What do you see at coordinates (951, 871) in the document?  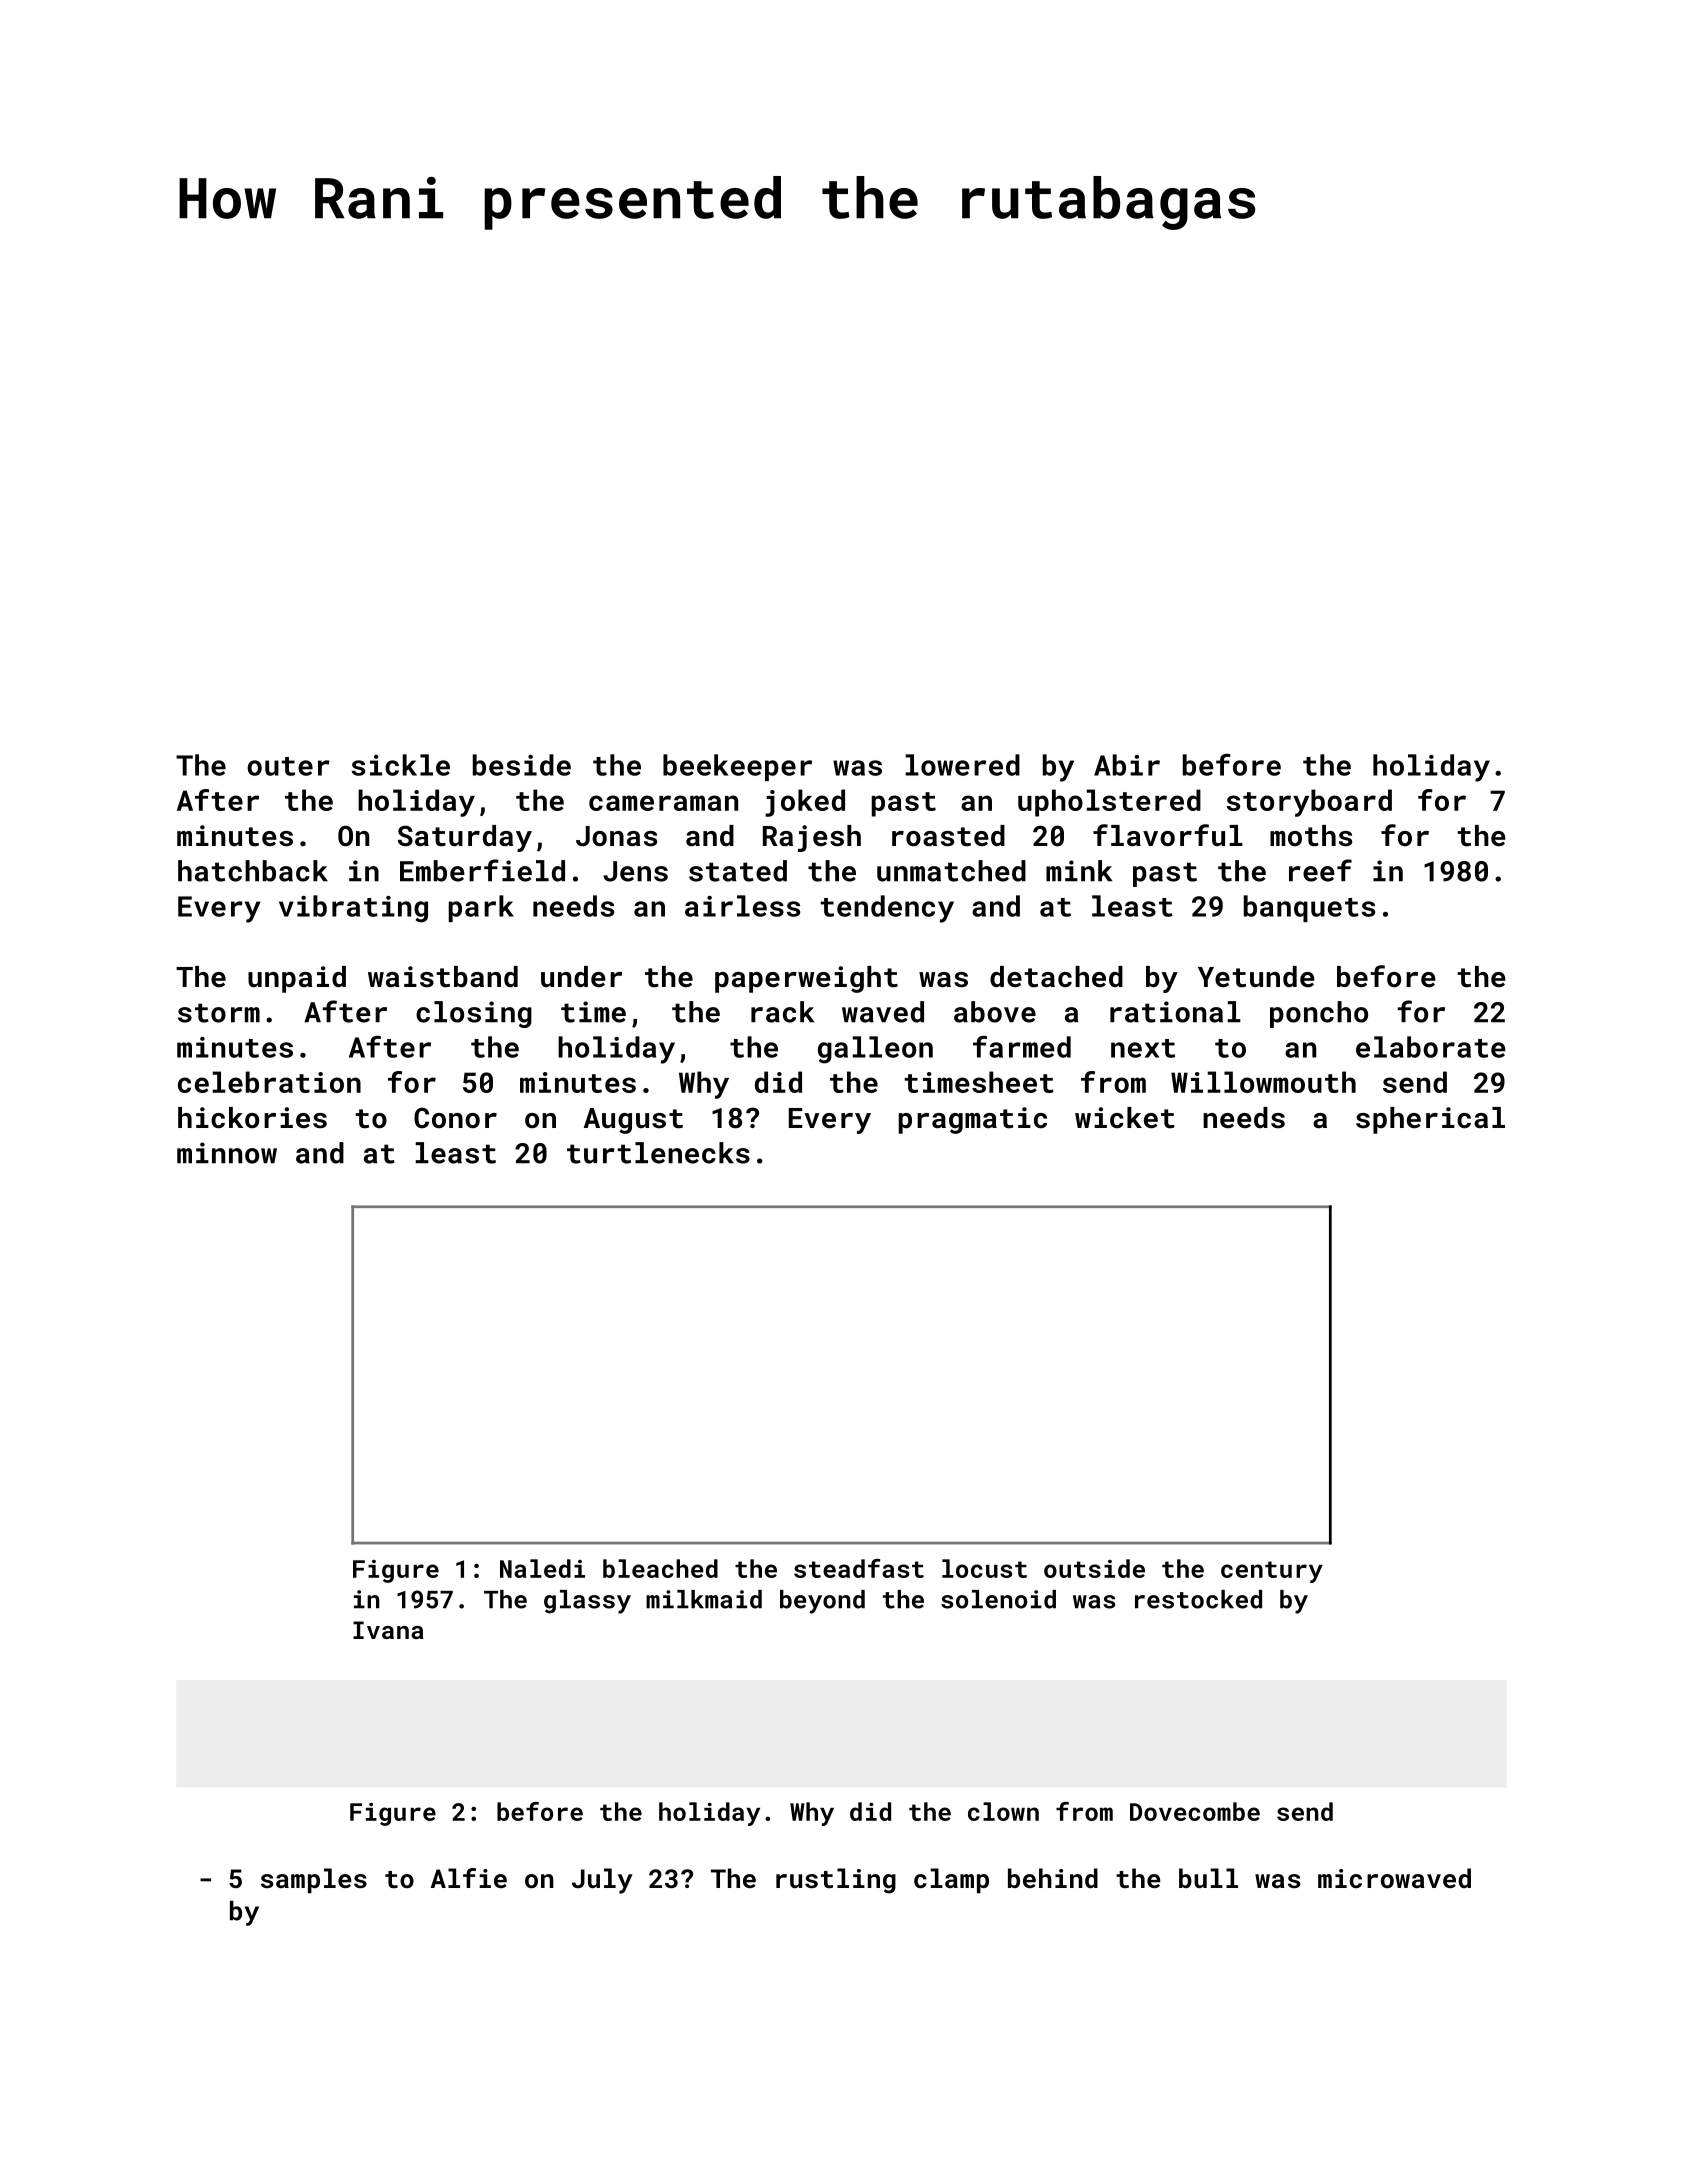 I see `unmatched` at bounding box center [951, 871].
